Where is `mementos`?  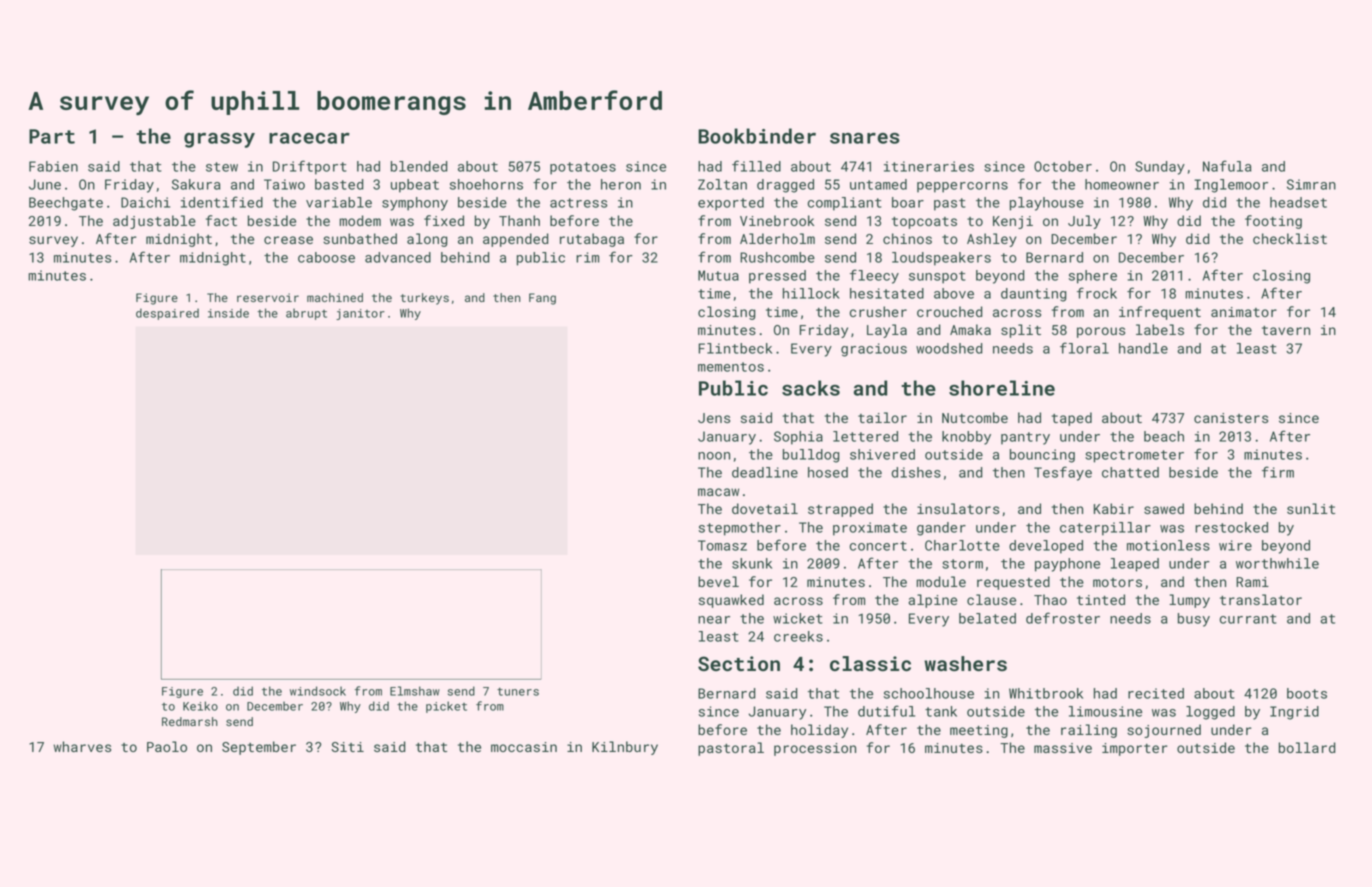 mementos is located at coordinates (731, 367).
